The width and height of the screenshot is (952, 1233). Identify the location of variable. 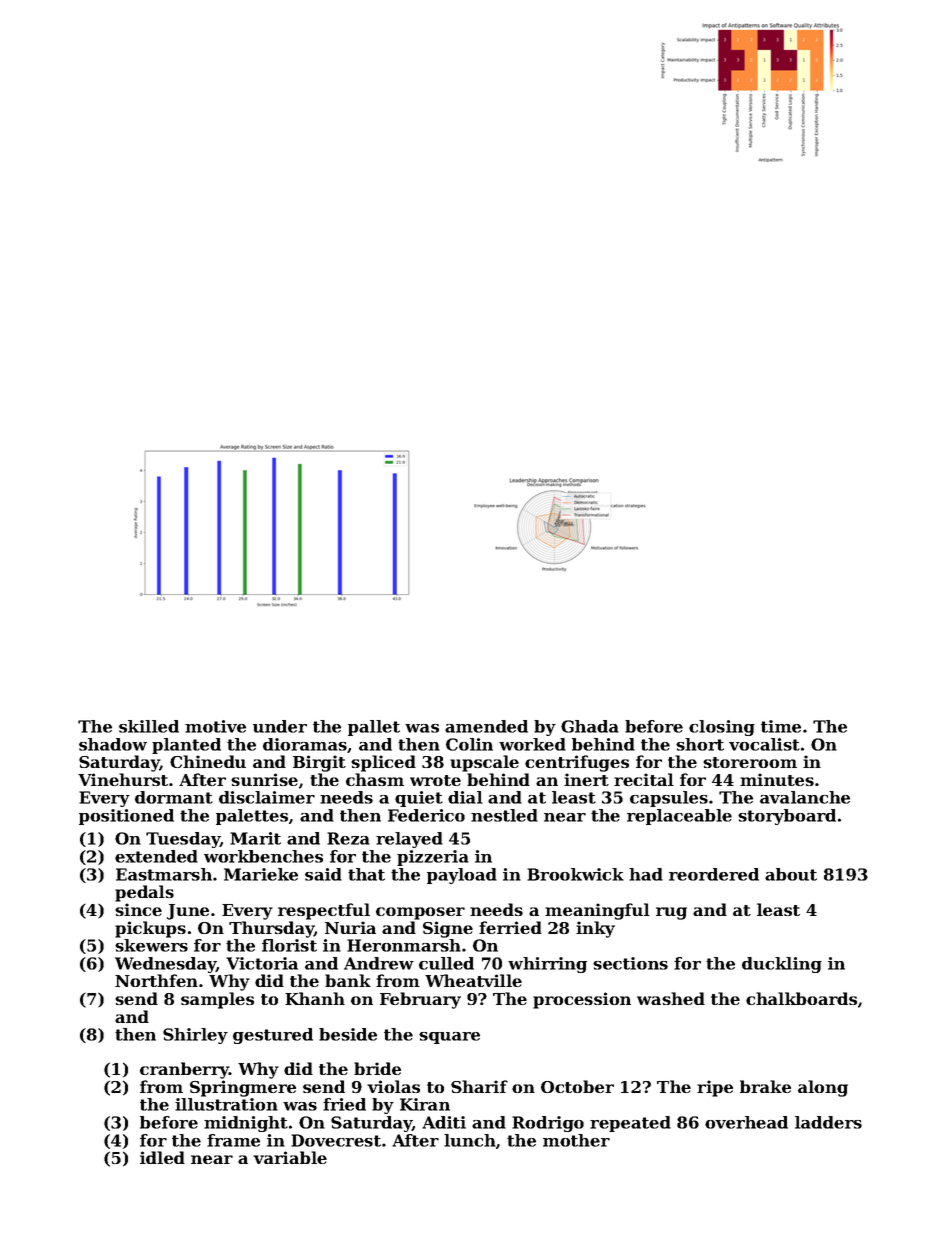
(290, 1157).
